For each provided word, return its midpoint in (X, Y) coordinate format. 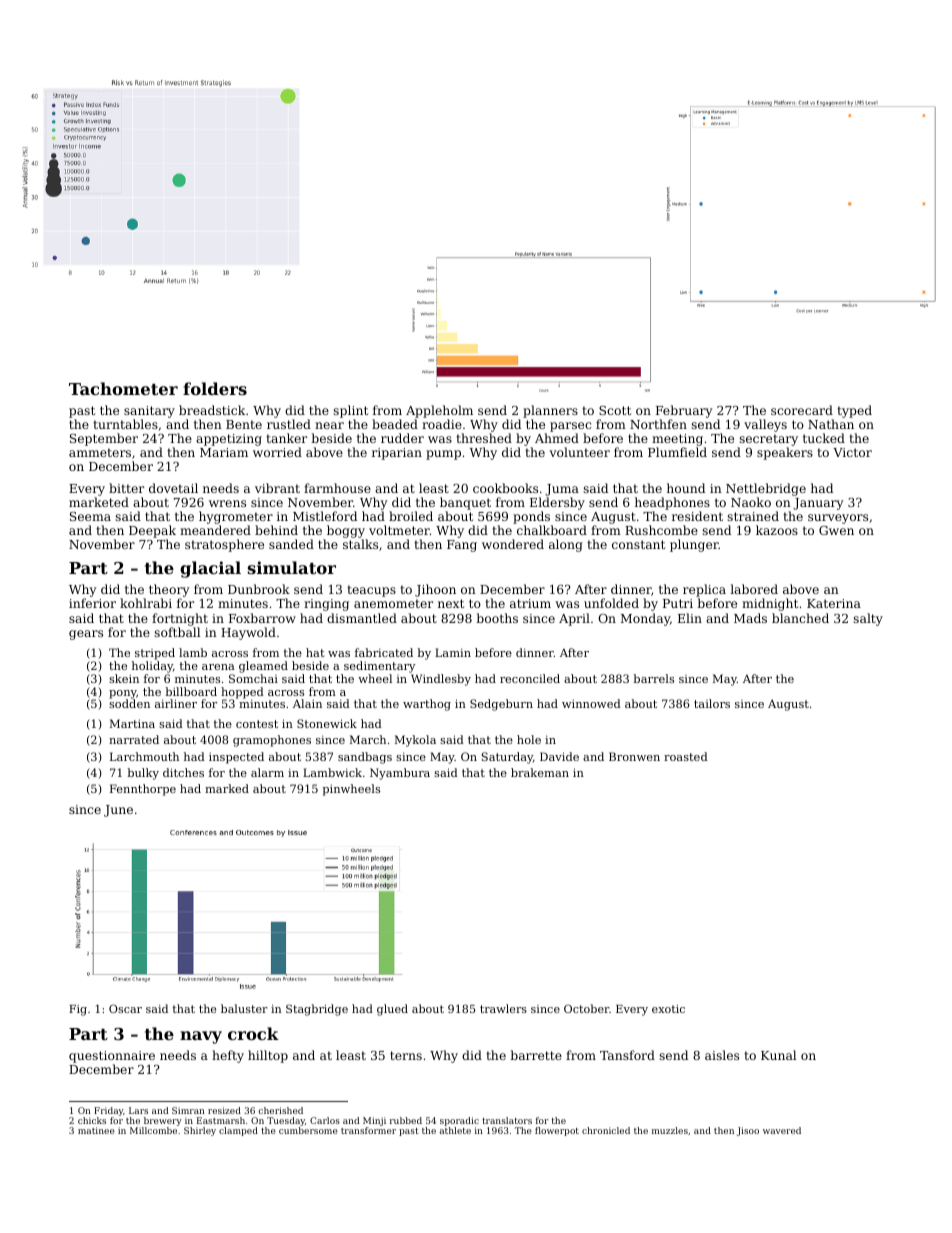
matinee (96, 1130)
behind (276, 530)
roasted (686, 756)
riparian (397, 454)
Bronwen (634, 756)
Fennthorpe (143, 790)
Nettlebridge (766, 489)
